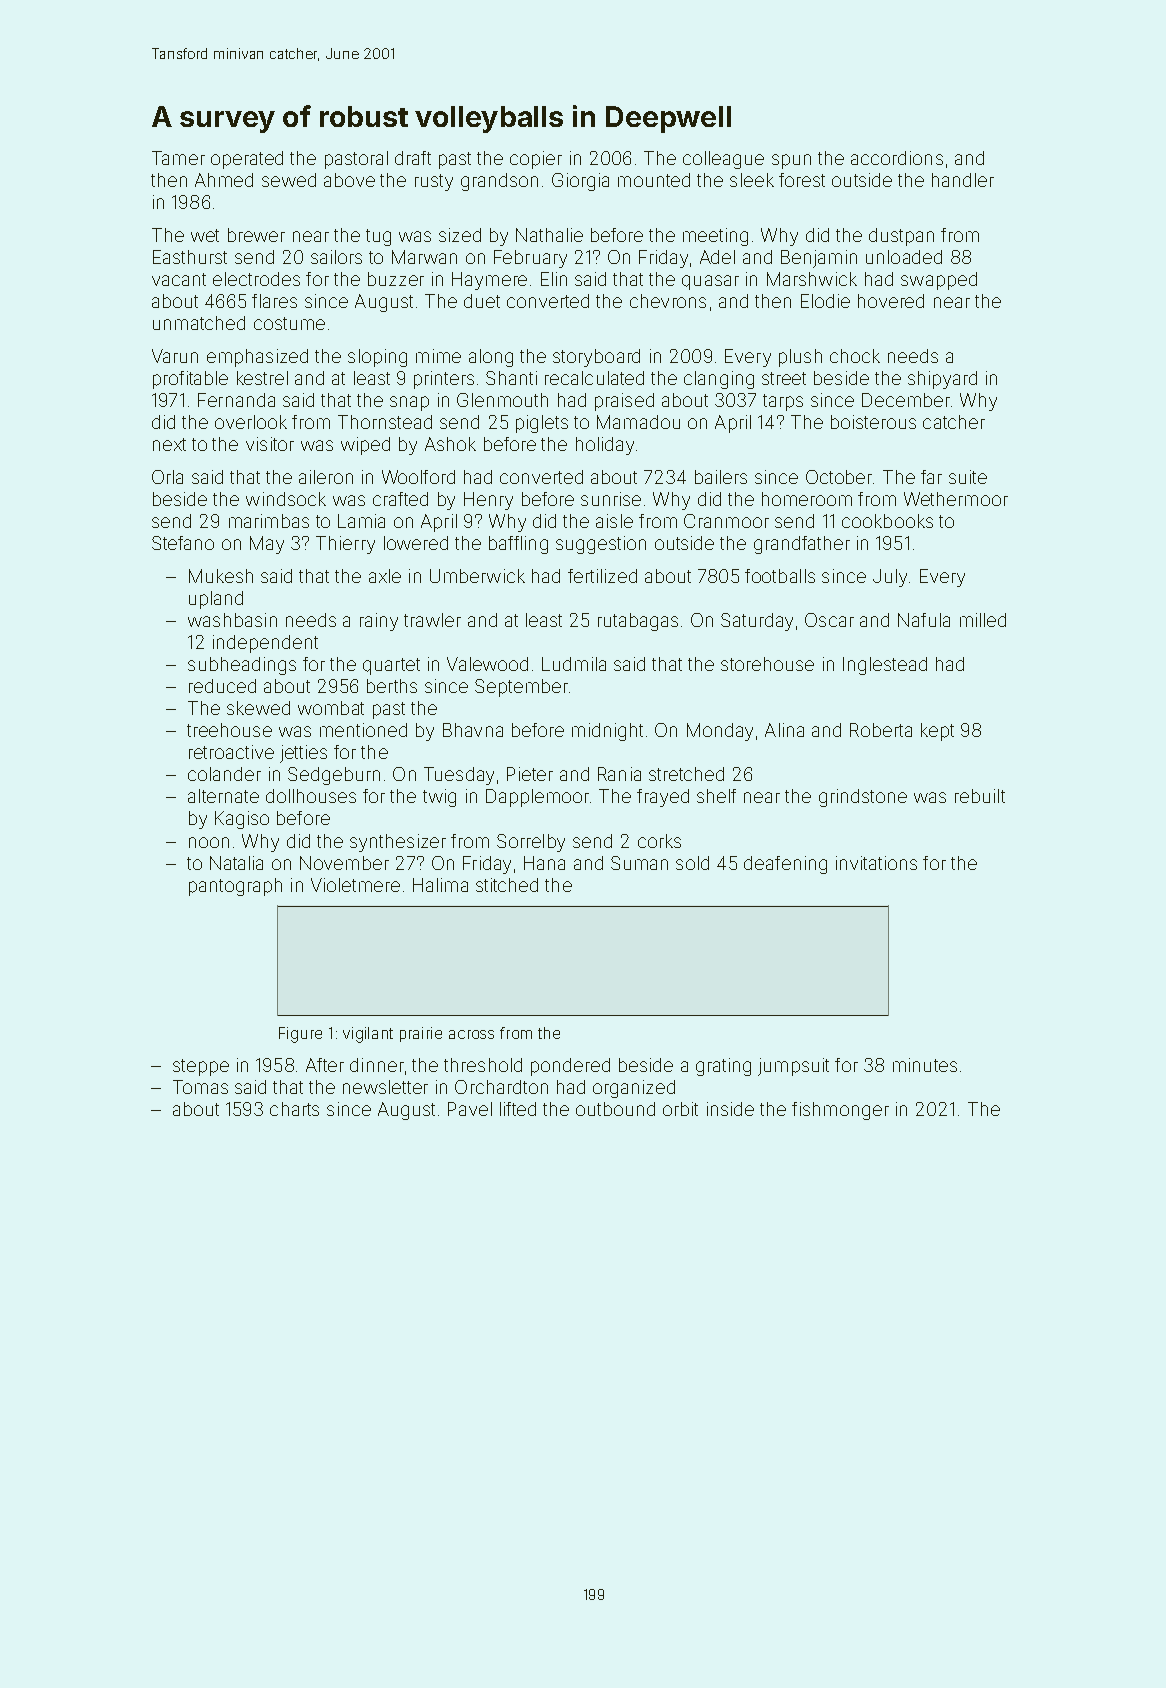 The image size is (1166, 1688). What do you see at coordinates (536, 160) in the image?
I see `copier` at bounding box center [536, 160].
